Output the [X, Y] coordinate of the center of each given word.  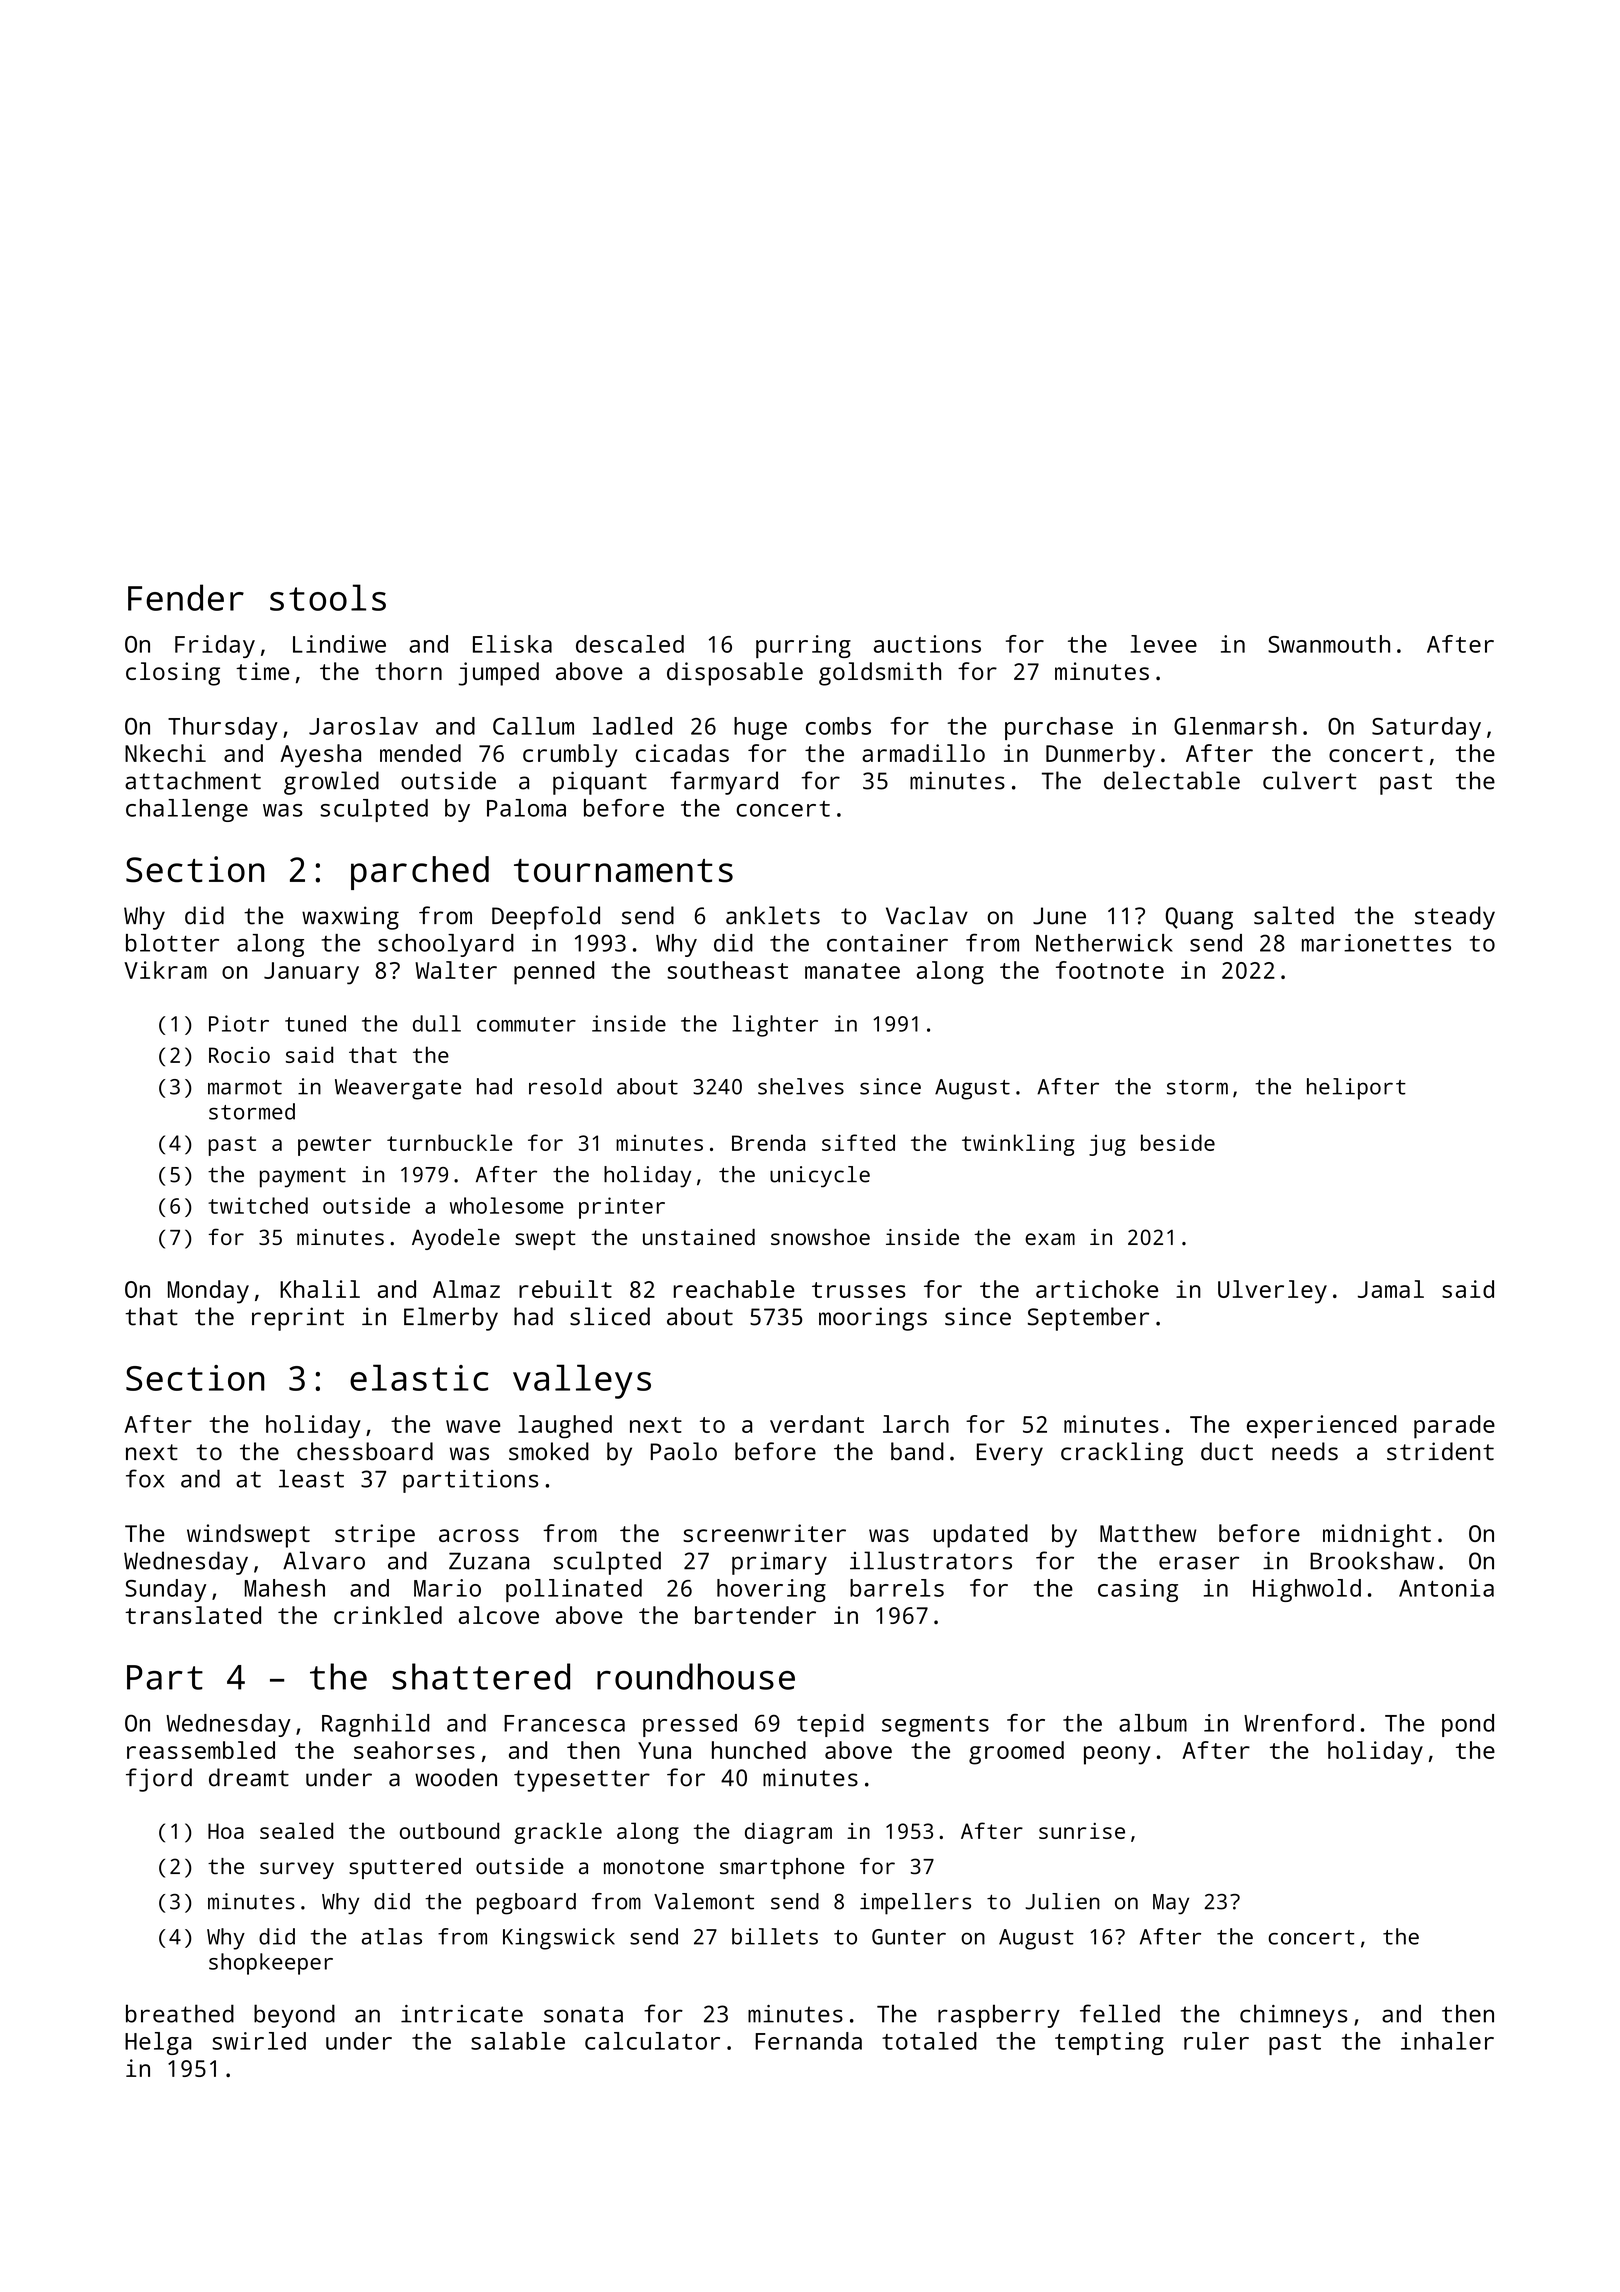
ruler [1216, 2041]
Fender [186, 597]
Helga [158, 2043]
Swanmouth [1329, 644]
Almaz [466, 1289]
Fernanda [808, 2041]
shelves [801, 1086]
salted [1294, 915]
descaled [630, 644]
